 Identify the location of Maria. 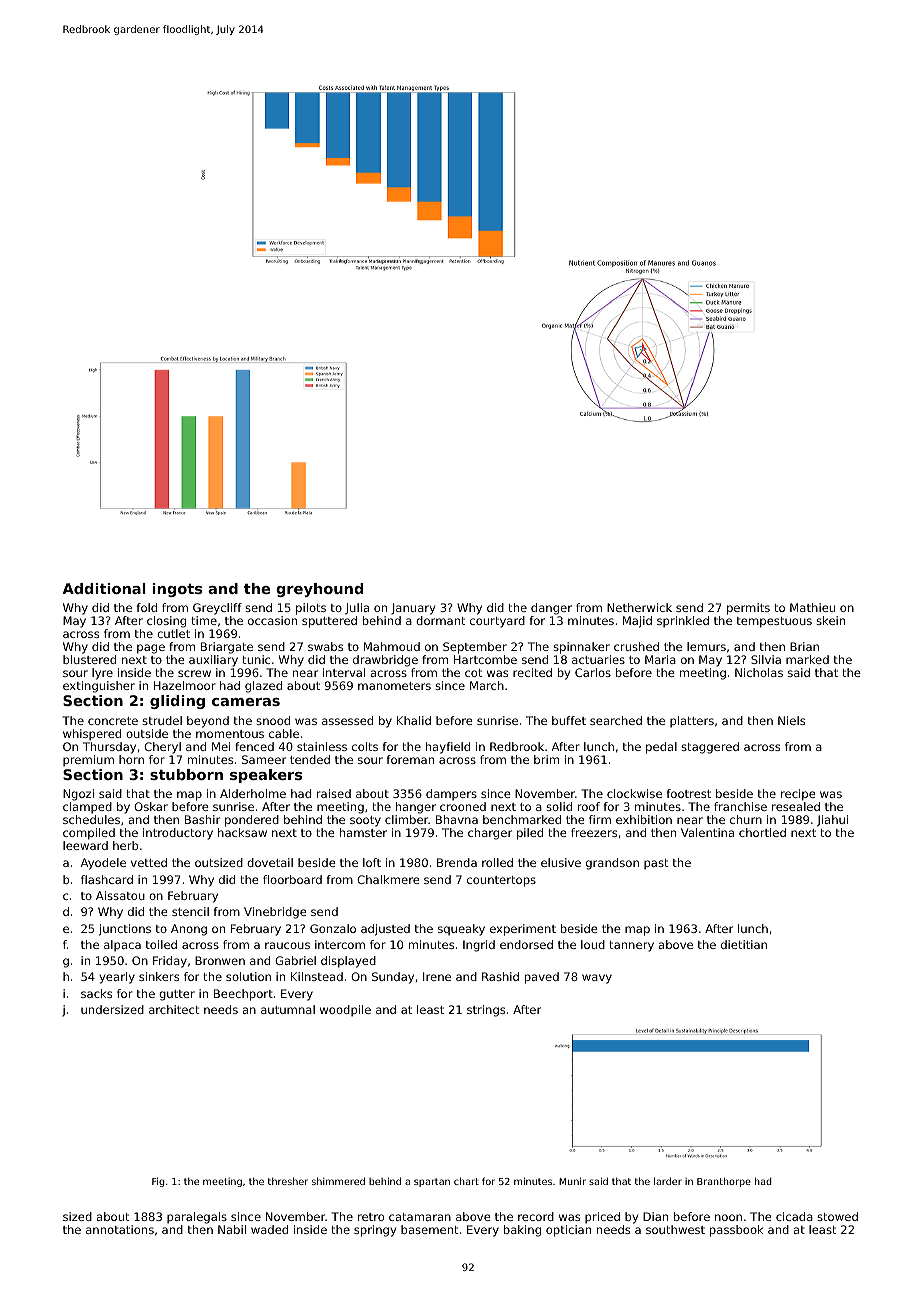
(660, 659).
